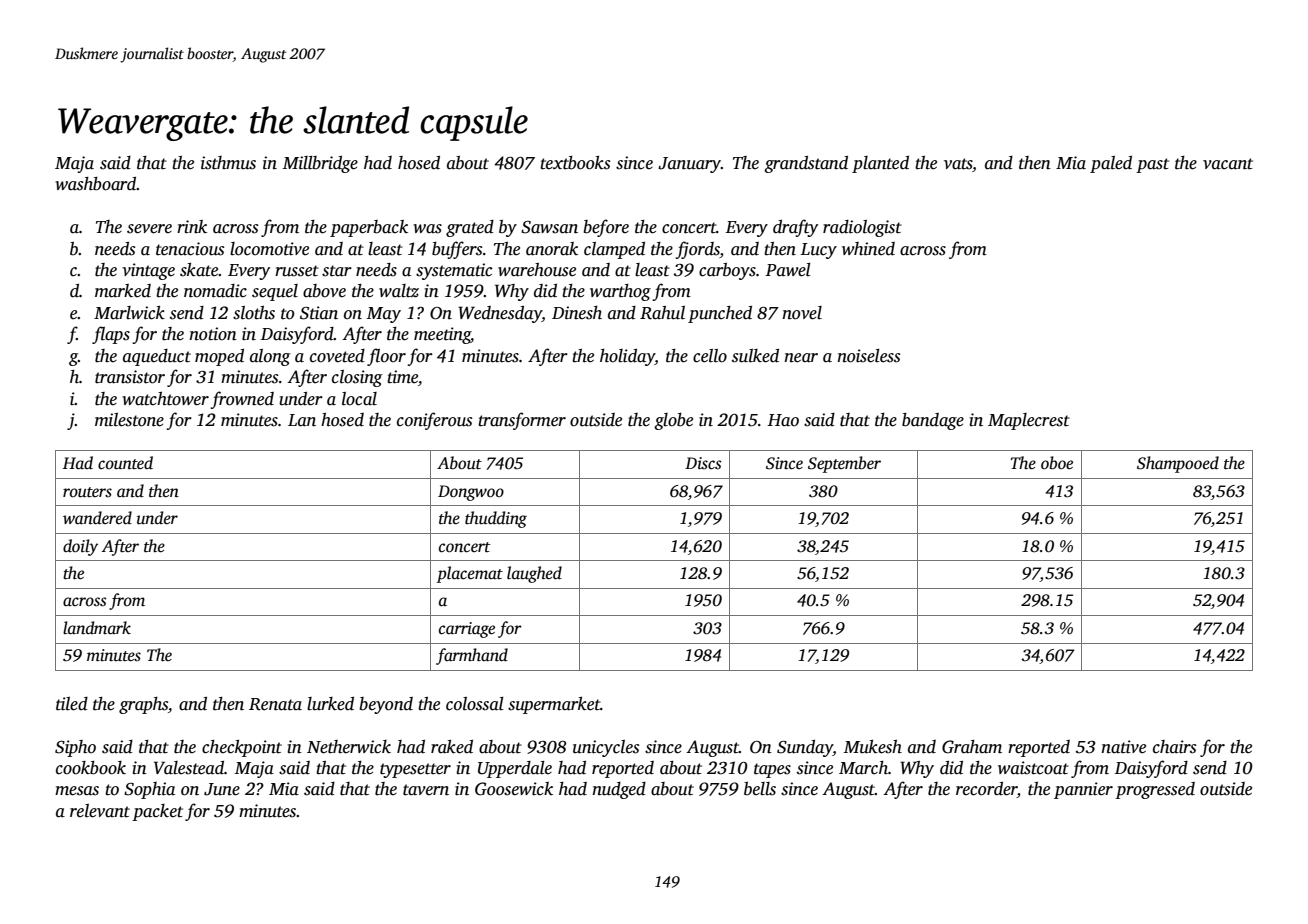 This page has height=924, width=1308. I want to click on cello, so click(710, 356).
